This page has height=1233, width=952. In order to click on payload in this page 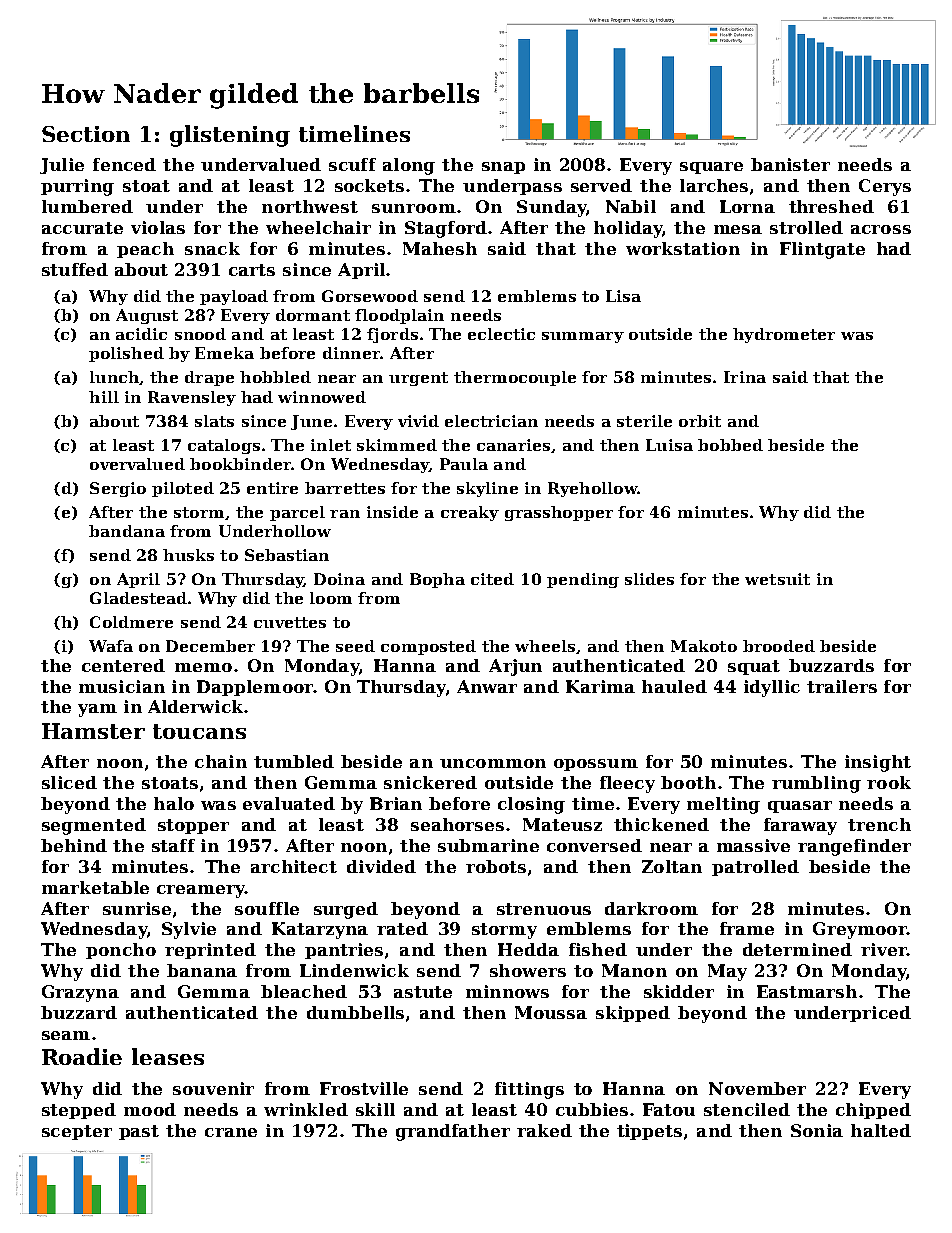, I will do `click(234, 297)`.
